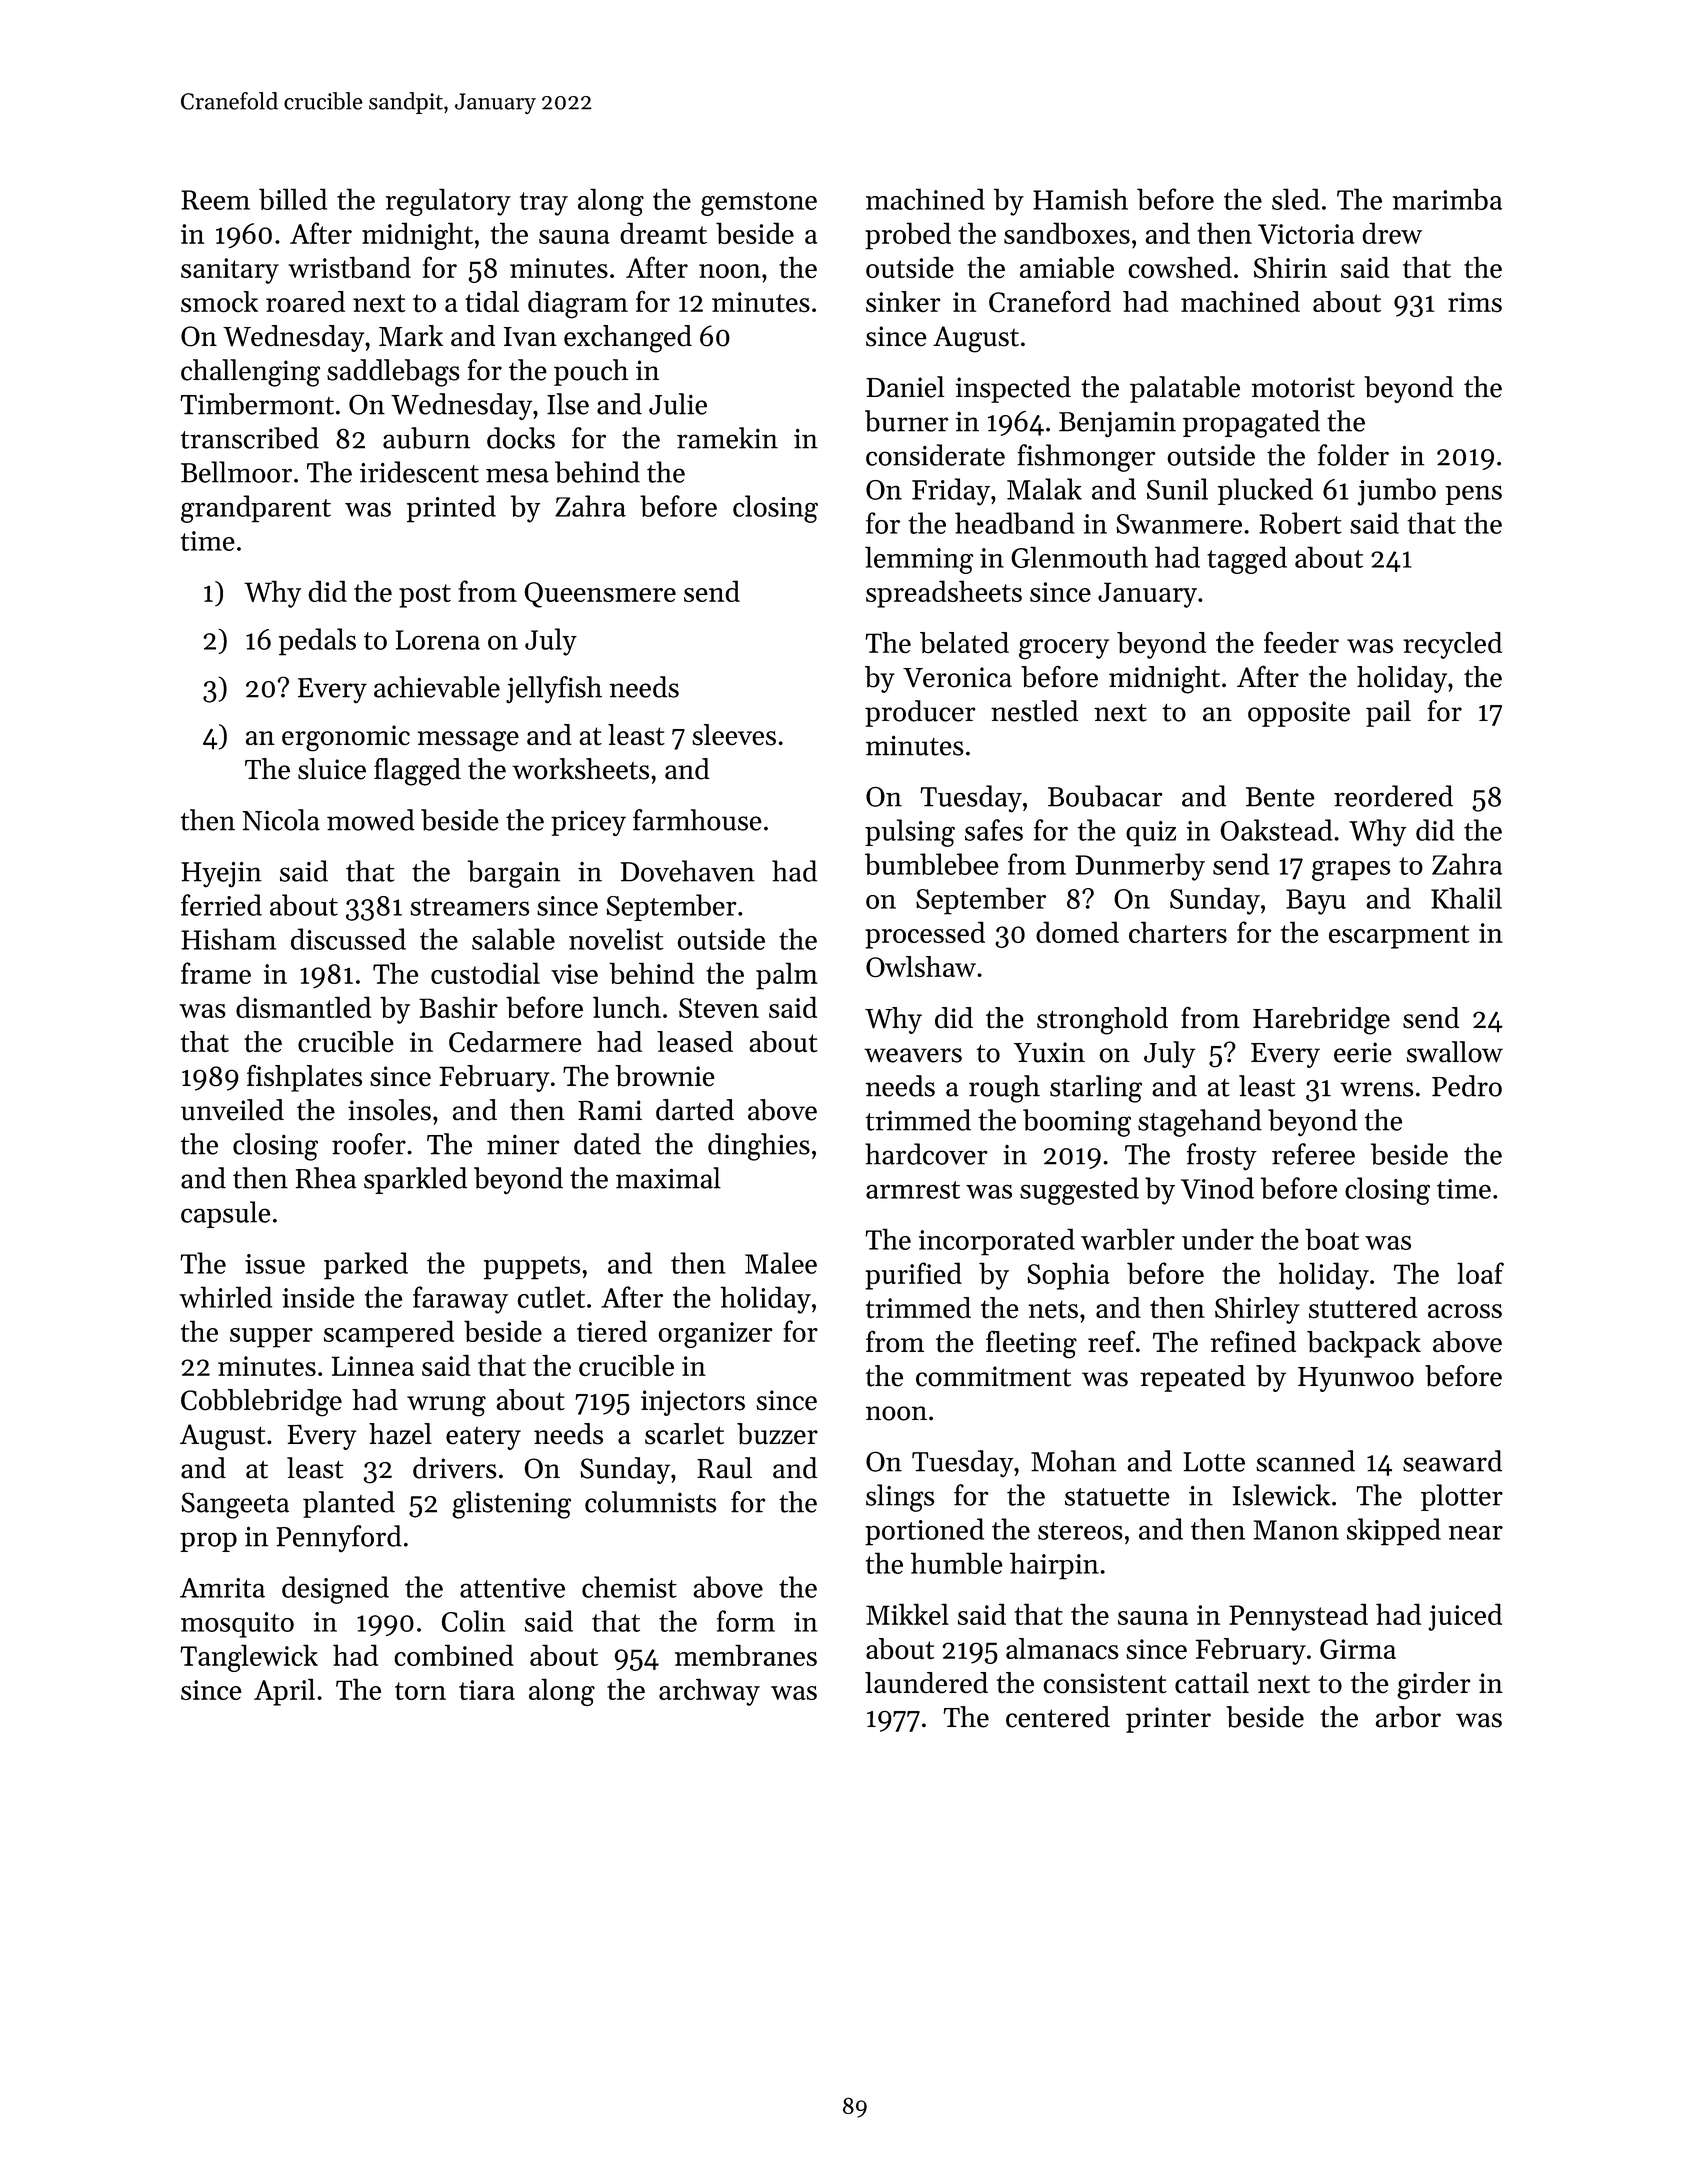 This screenshot has height=2178, width=1683. Describe the element at coordinates (222, 1588) in the screenshot. I see `Amrita` at that location.
